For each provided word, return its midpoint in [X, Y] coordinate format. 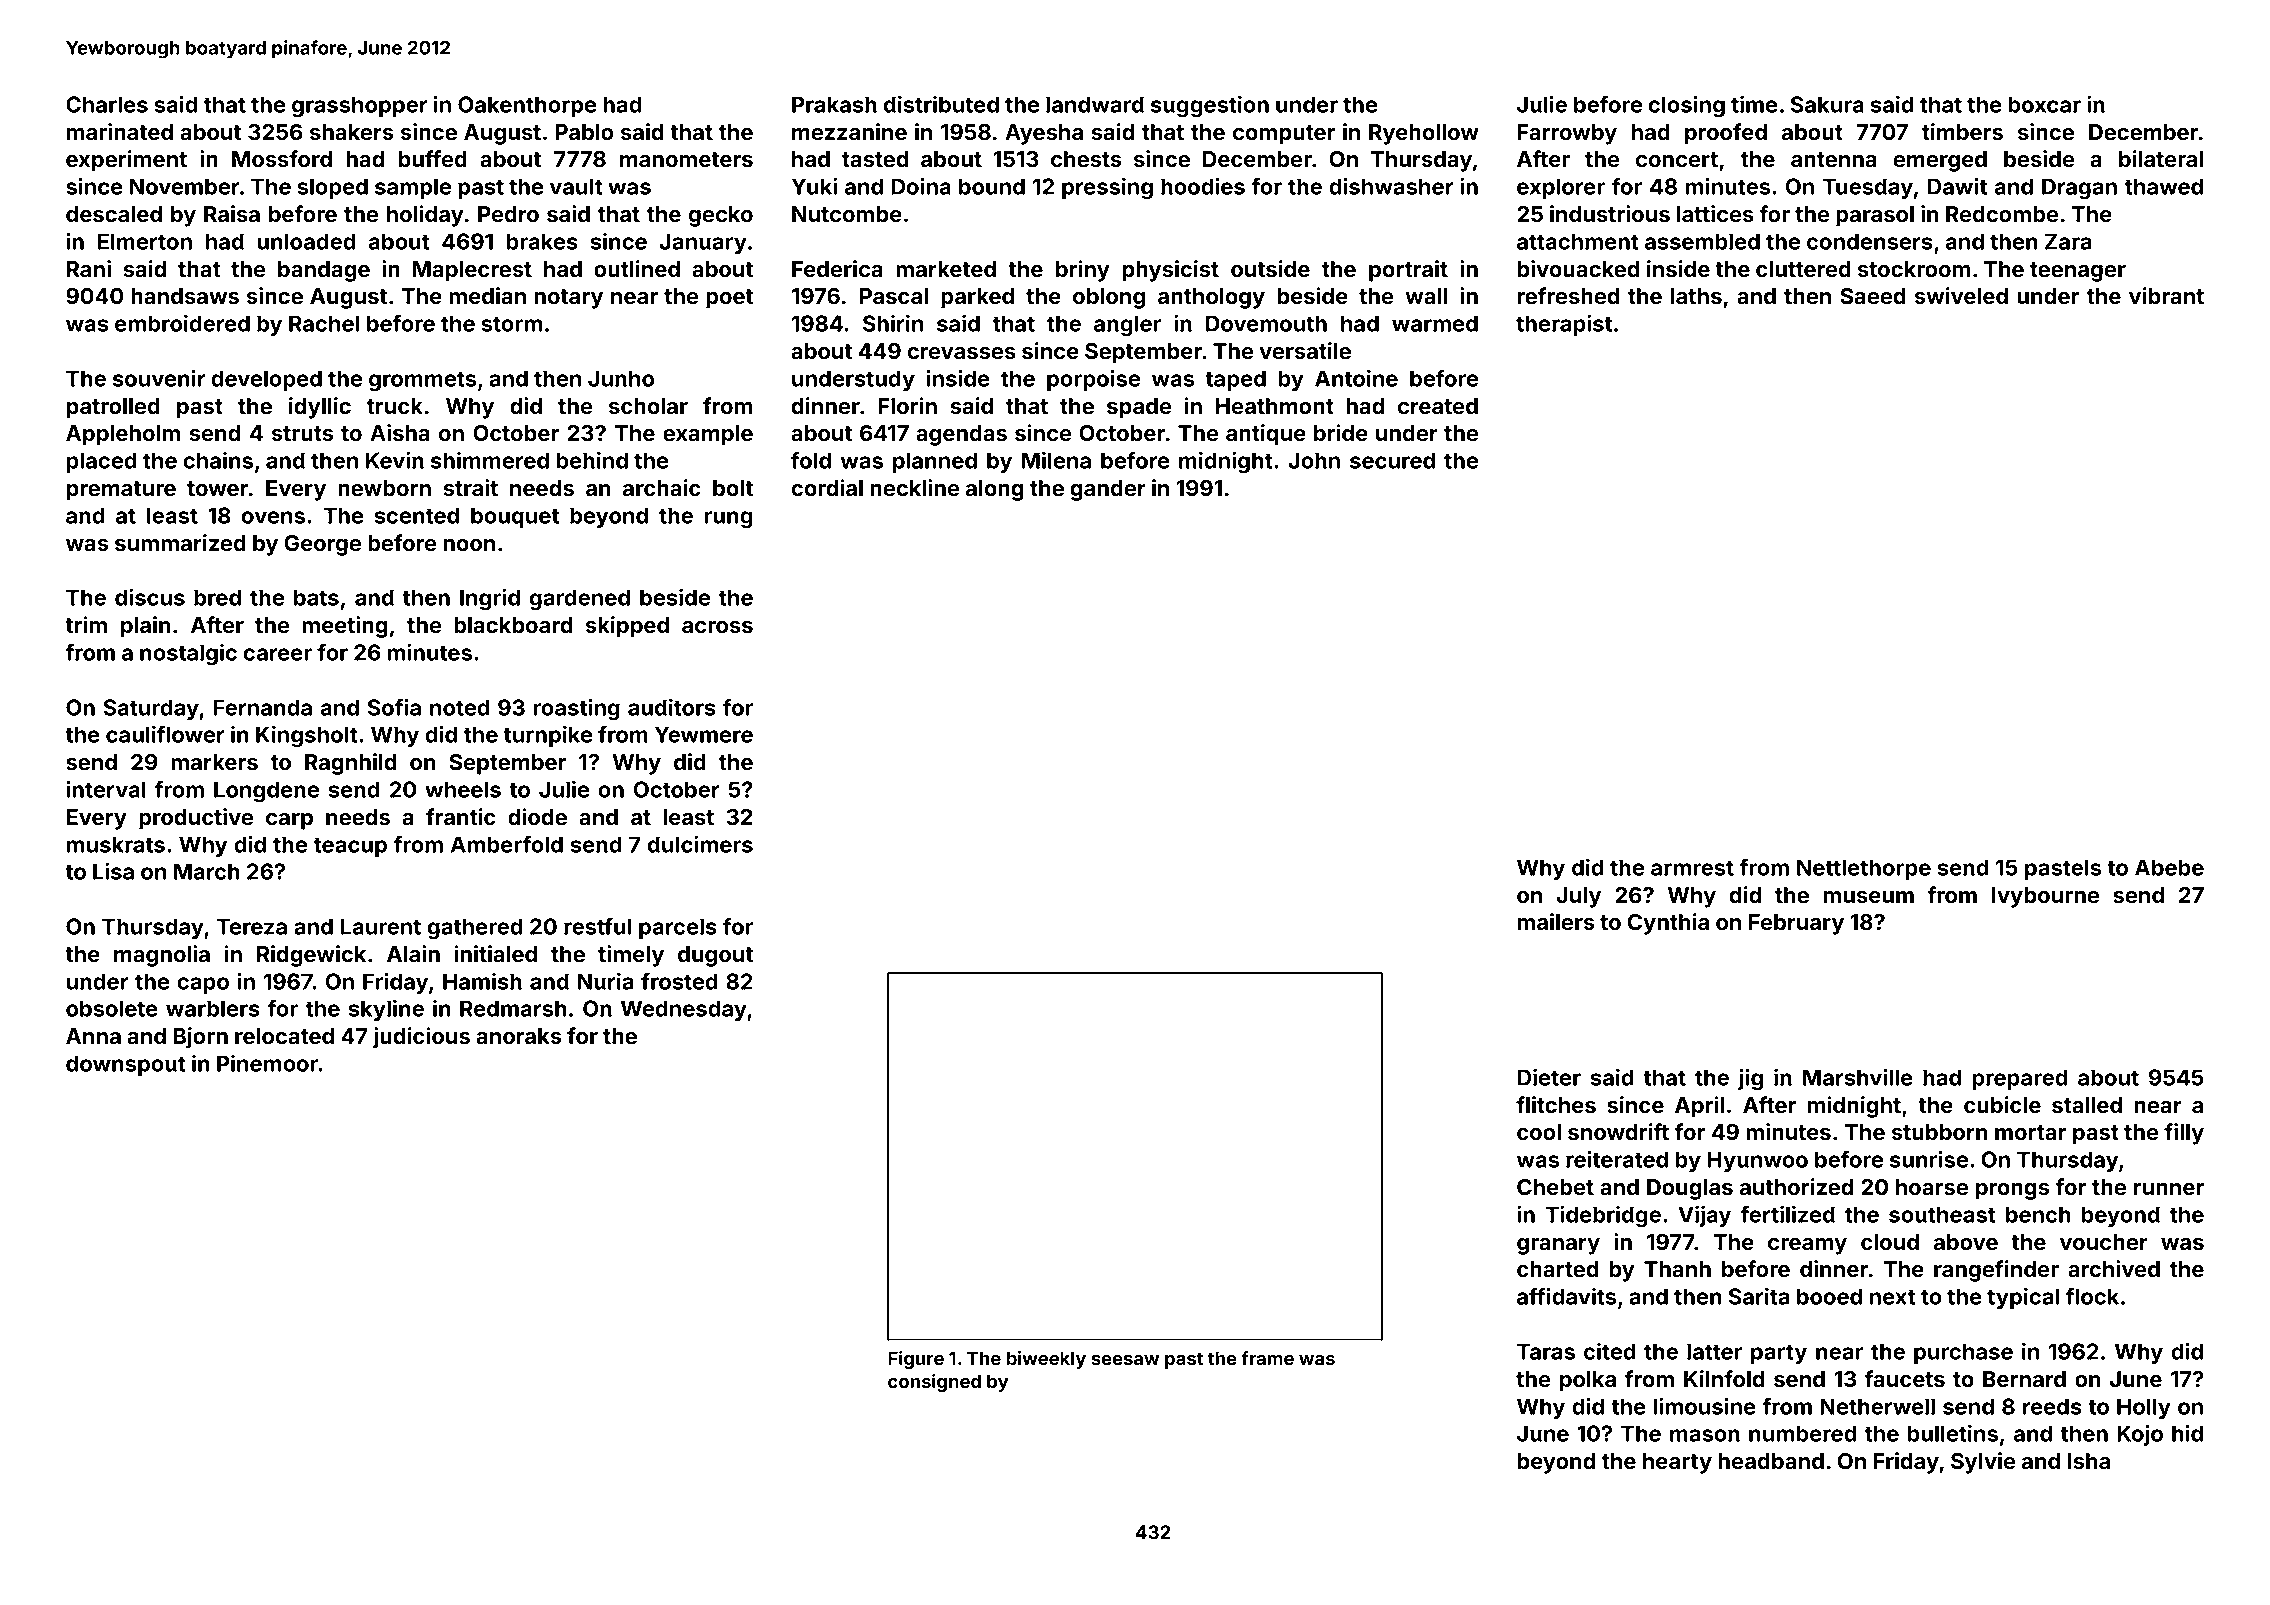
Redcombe [2002, 214]
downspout [126, 1065]
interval [106, 789]
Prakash [834, 104]
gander [1108, 490]
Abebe [2169, 867]
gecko [721, 216]
